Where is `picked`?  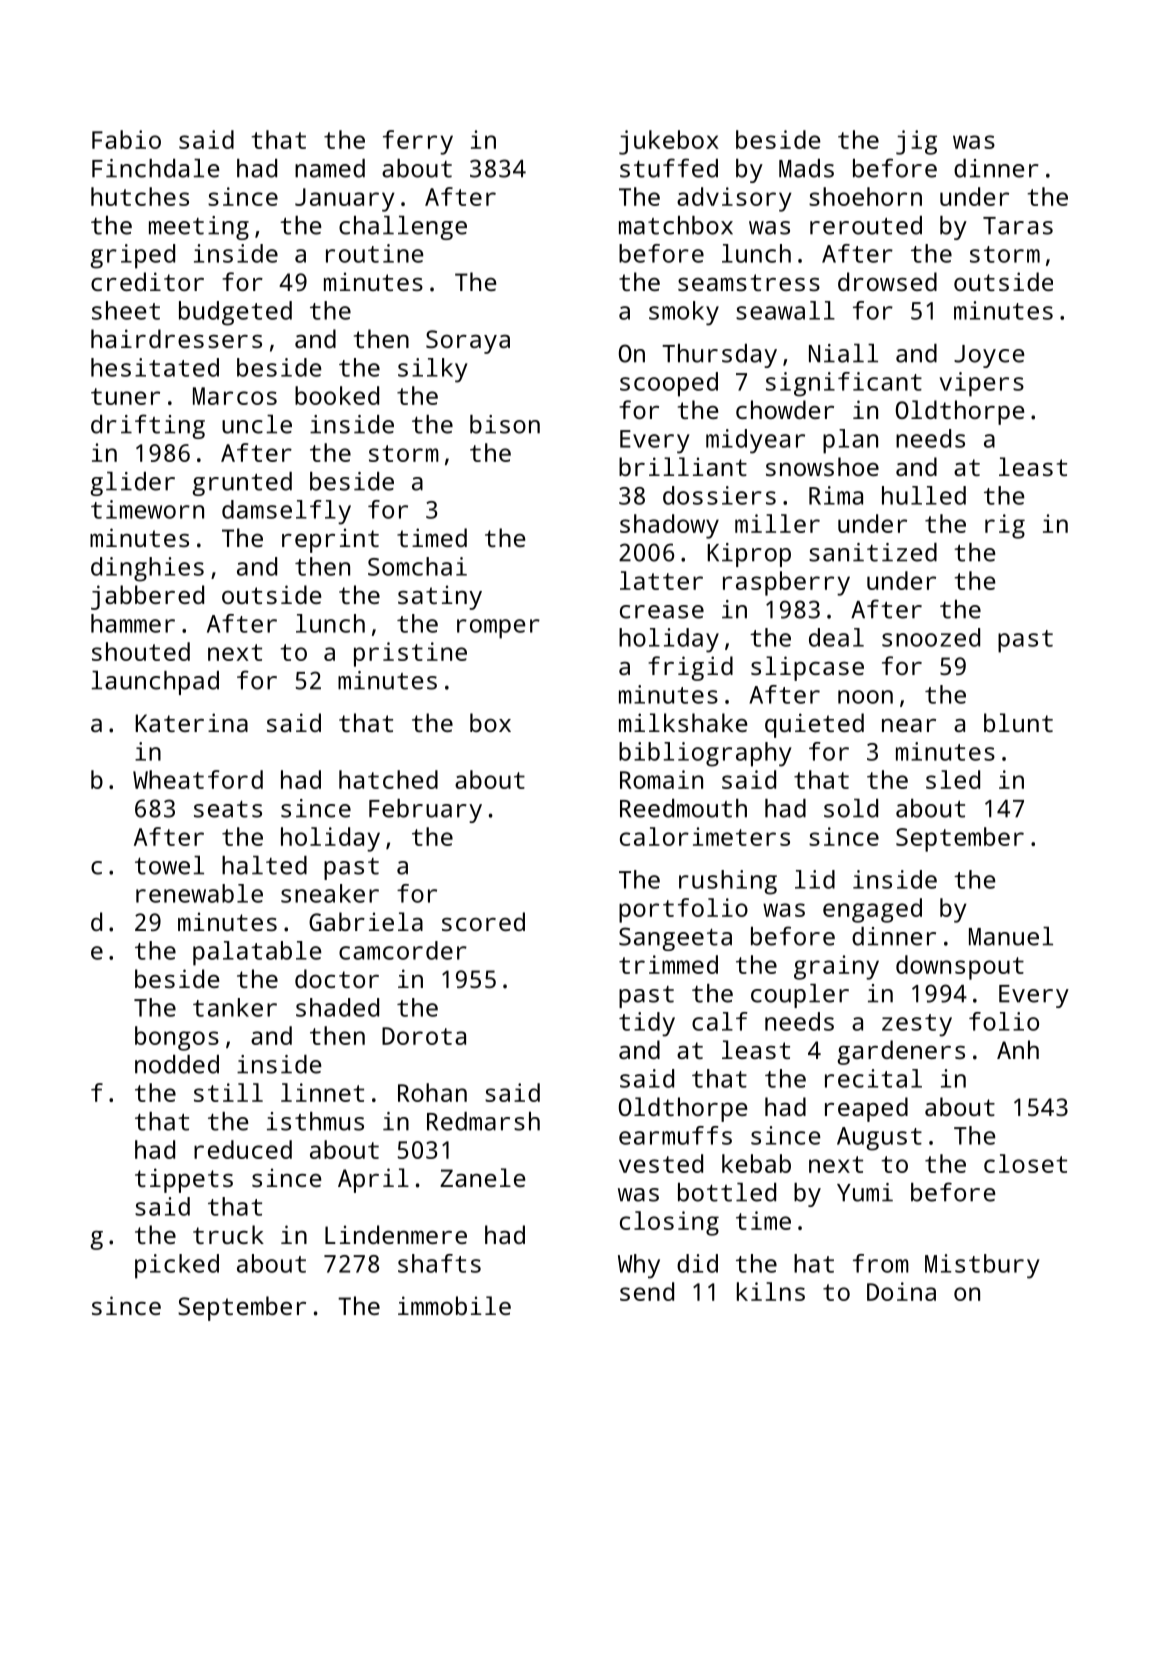
picked is located at coordinates (177, 1266).
